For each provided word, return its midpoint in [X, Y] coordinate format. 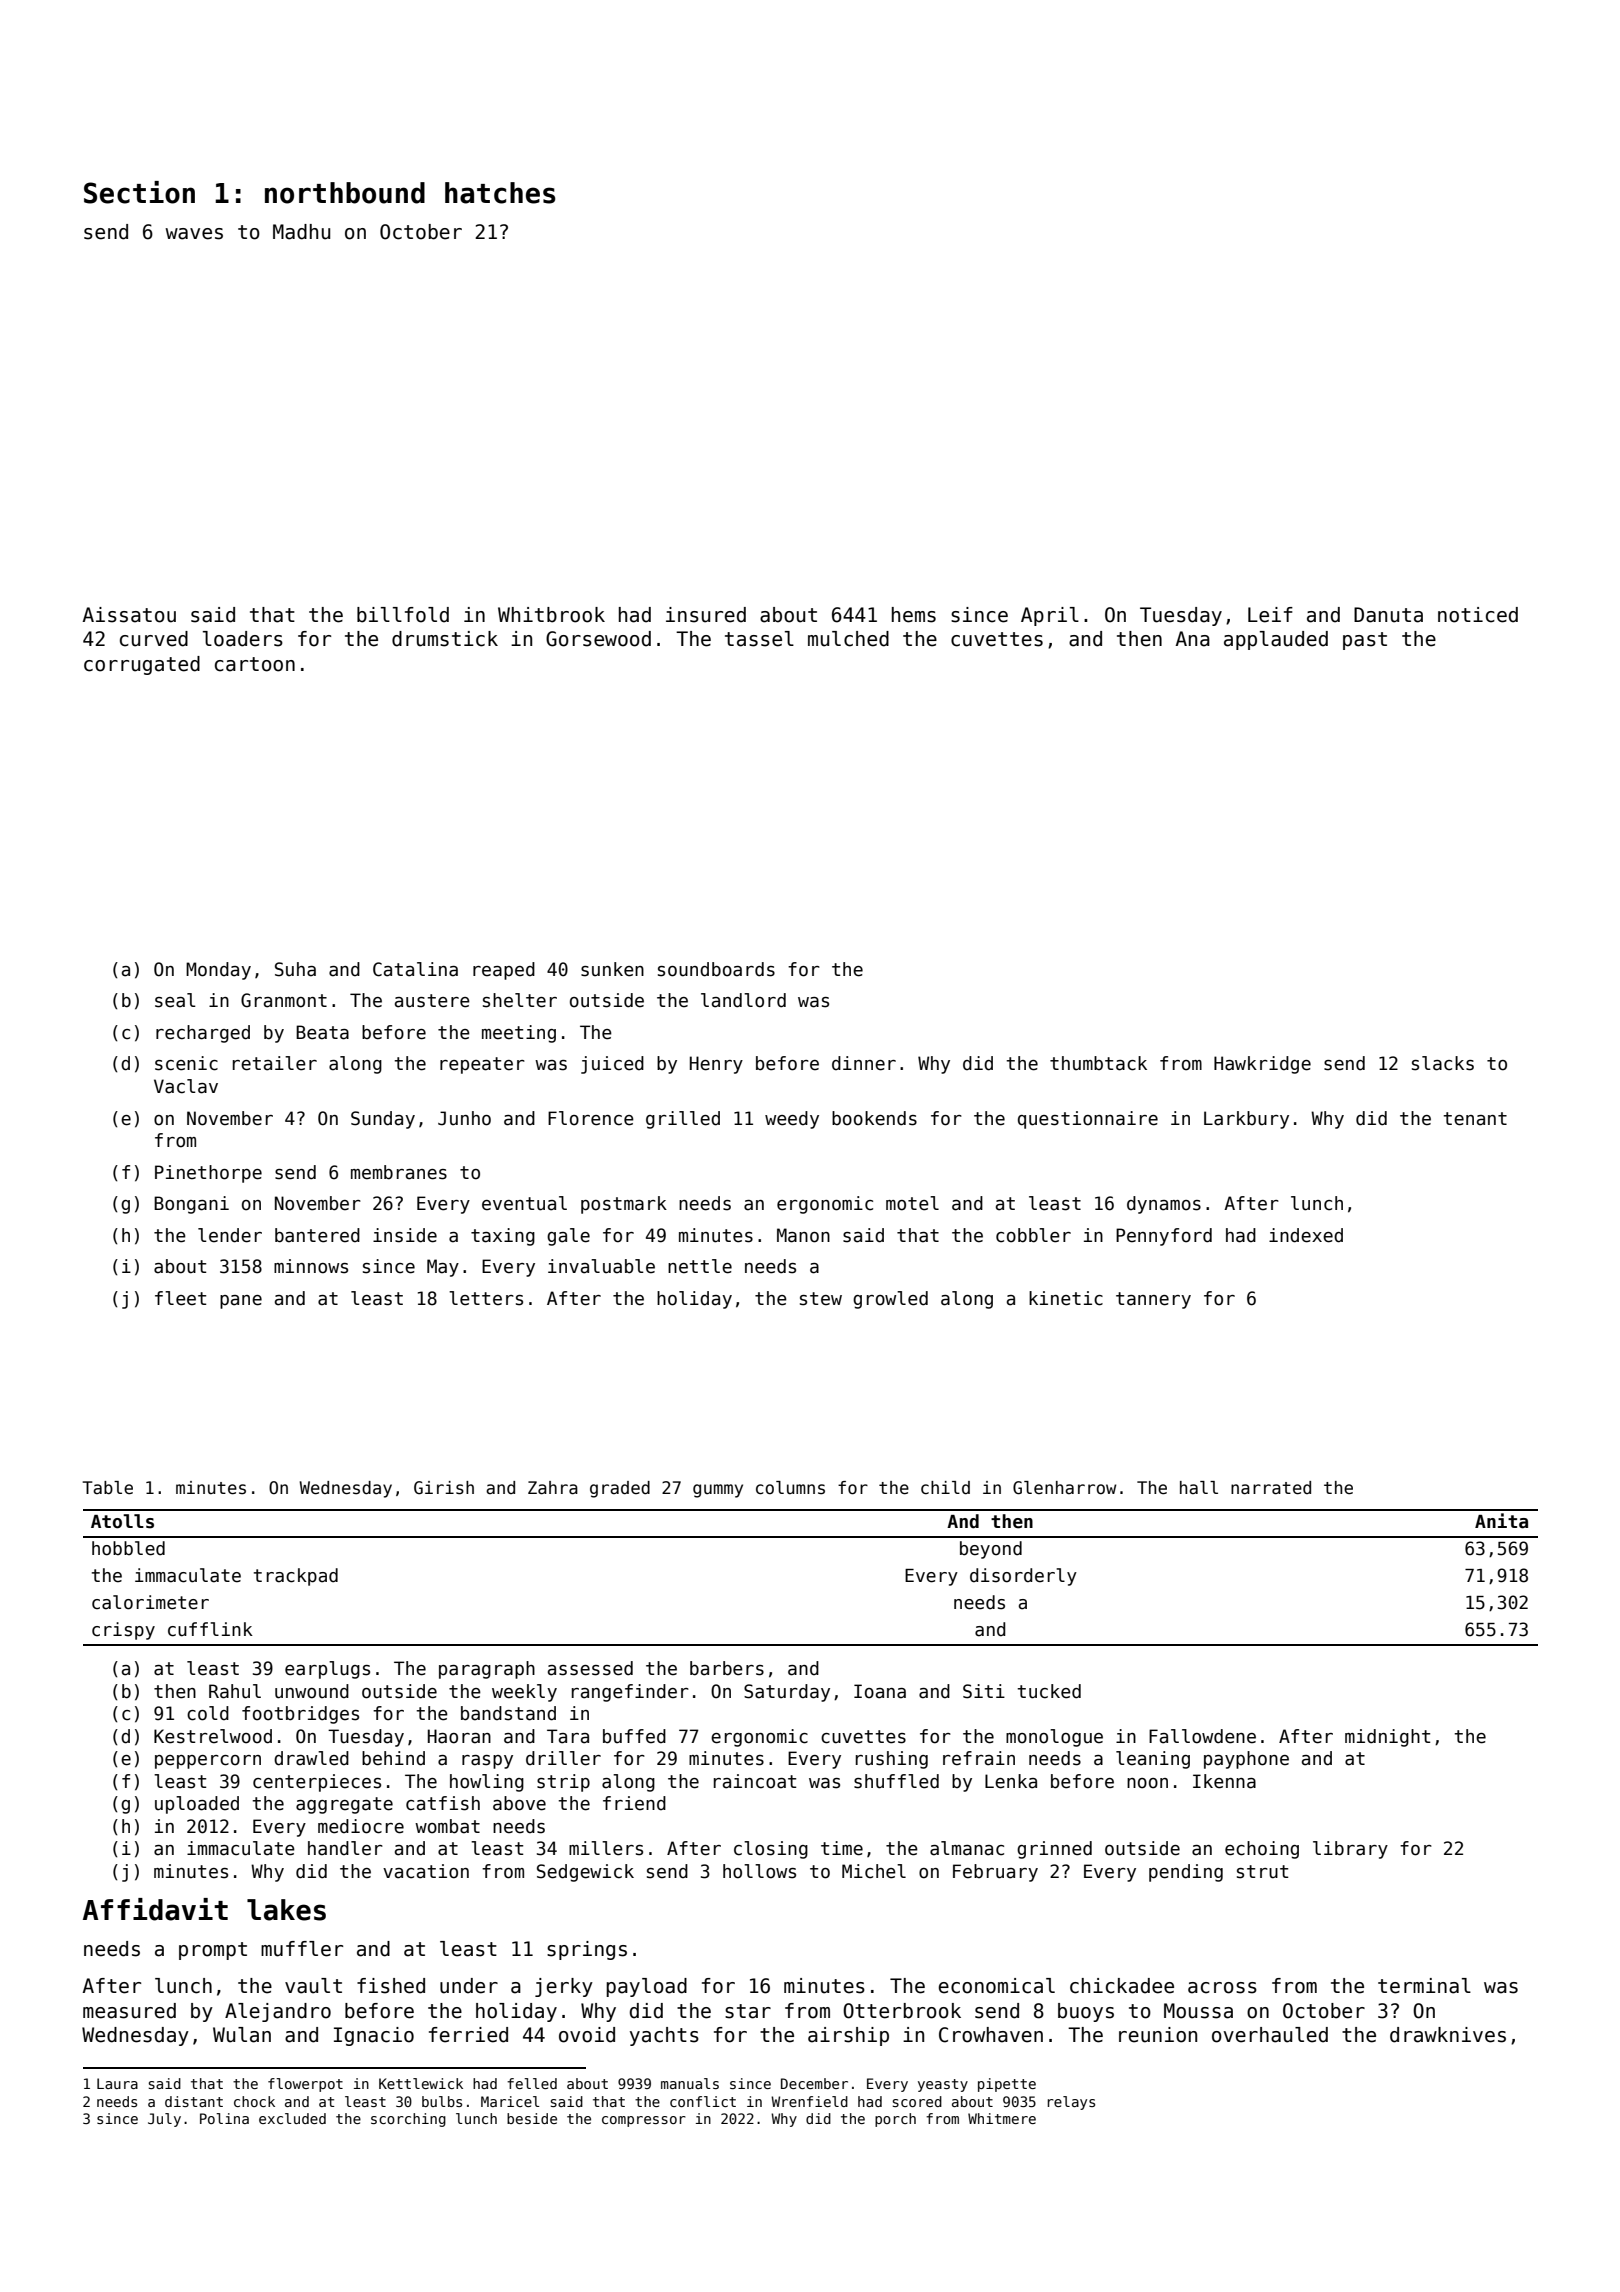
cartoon [255, 664]
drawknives [1448, 2035]
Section [139, 192]
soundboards [716, 969]
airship [848, 2036]
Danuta [1388, 615]
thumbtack [1098, 1063]
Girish [444, 1488]
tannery [1153, 1300]
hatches [500, 193]
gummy [718, 1491]
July [164, 2120]
